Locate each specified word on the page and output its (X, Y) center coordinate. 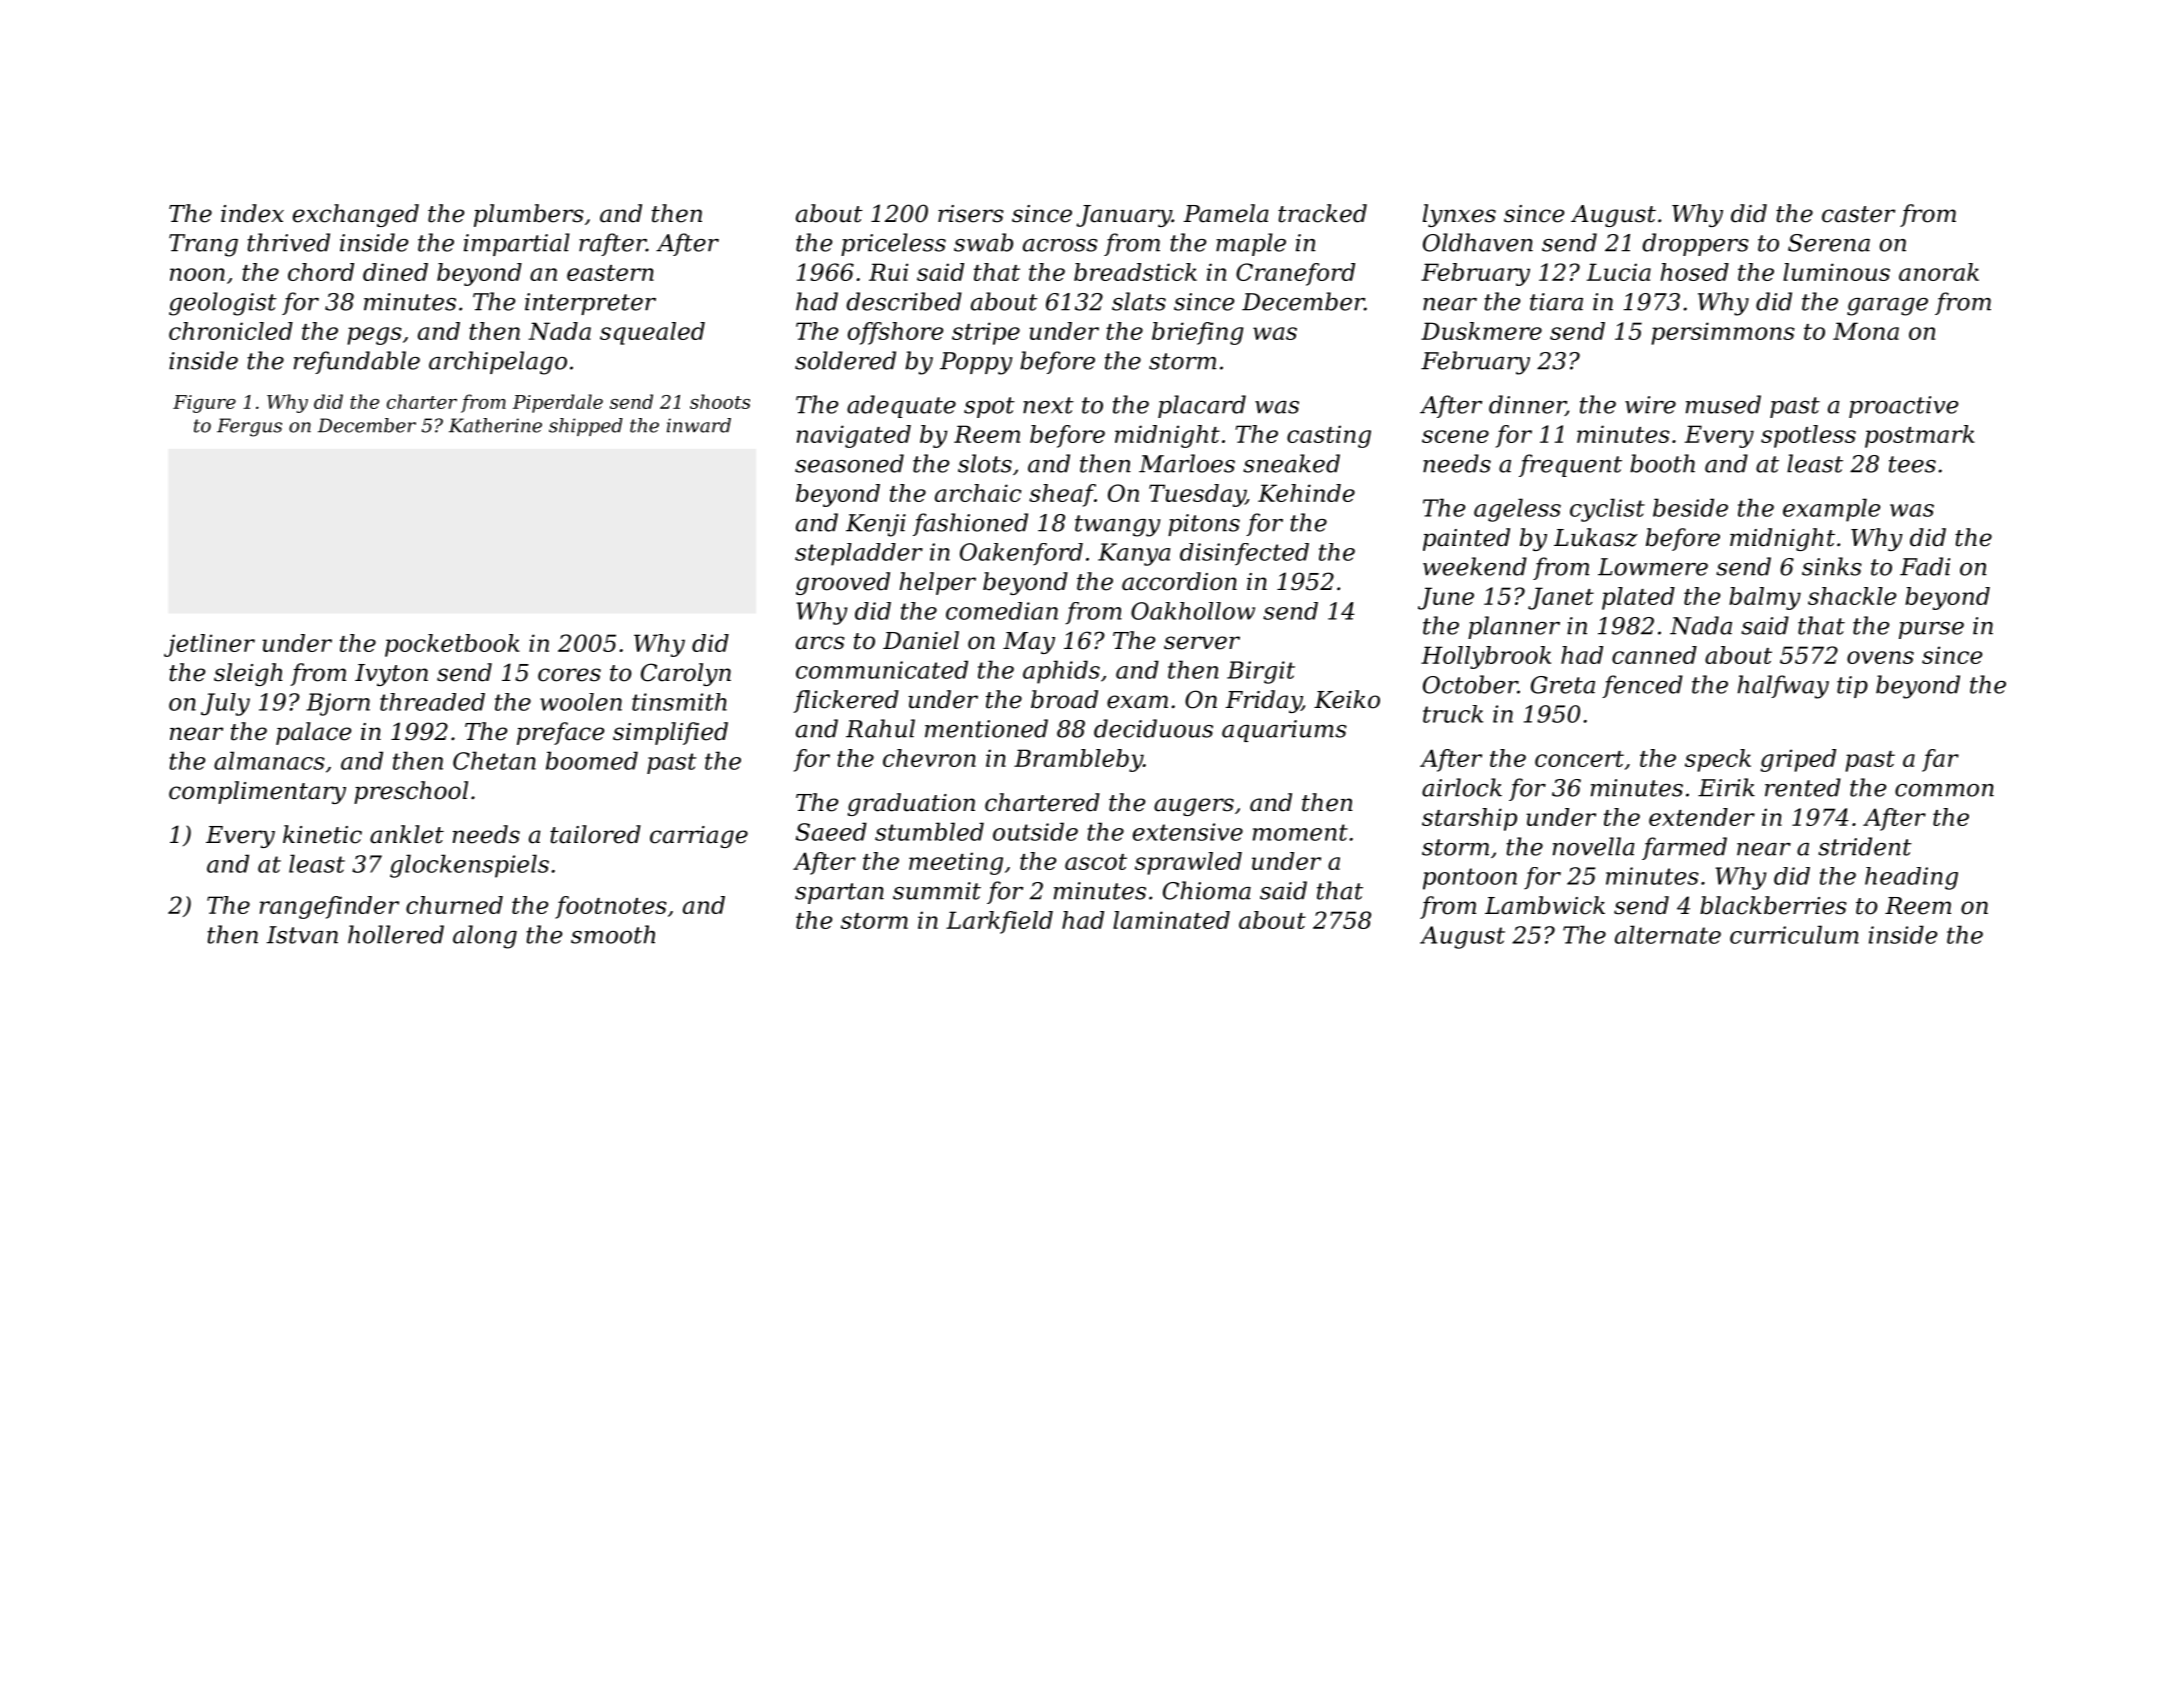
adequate (901, 406)
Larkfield (999, 922)
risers (971, 214)
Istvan (302, 935)
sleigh (248, 674)
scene (1455, 436)
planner (1514, 627)
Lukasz (1596, 537)
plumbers (529, 215)
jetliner (209, 645)
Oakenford (1021, 554)
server (1202, 643)
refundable (357, 362)
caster (1858, 214)
